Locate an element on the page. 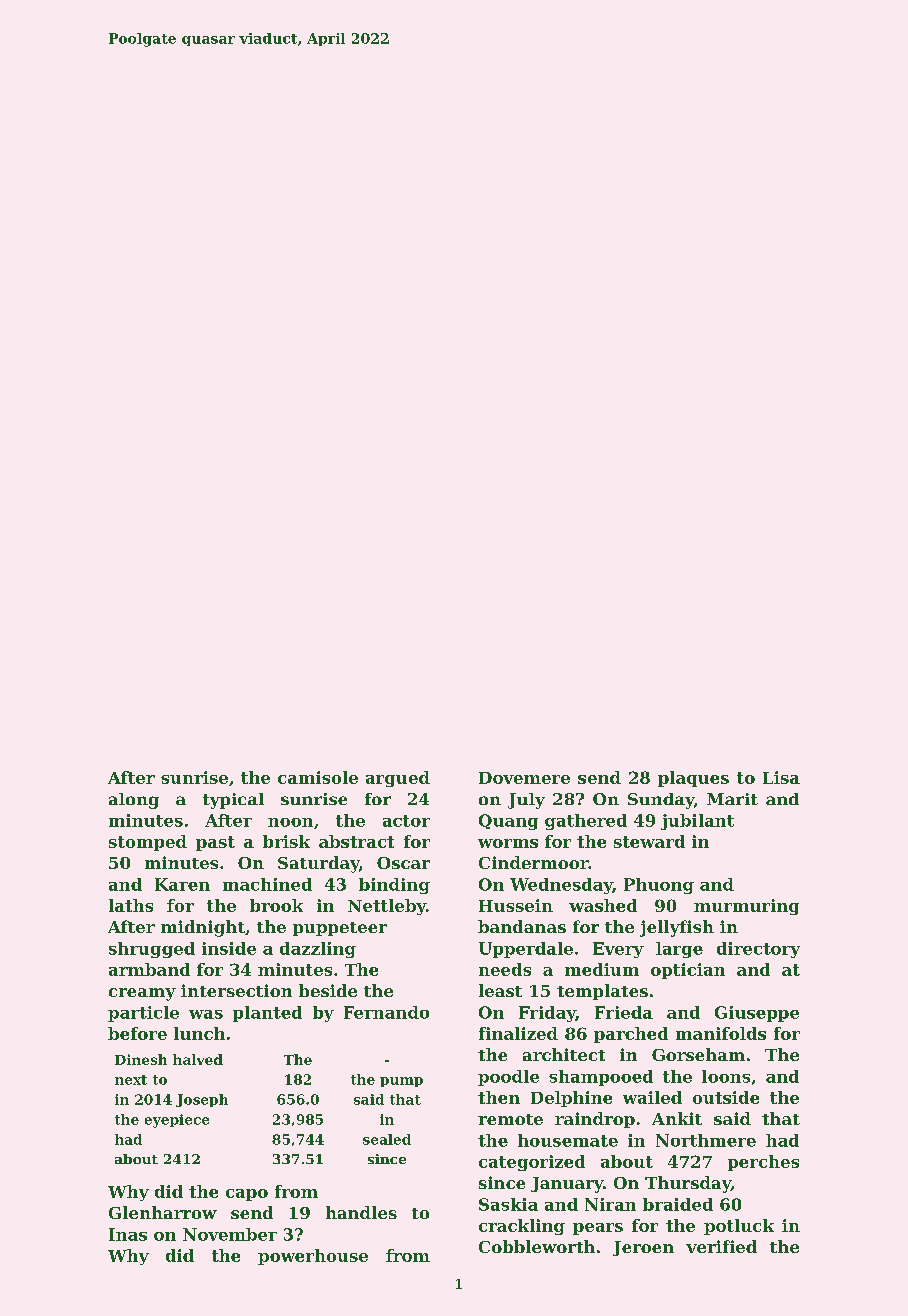 The width and height of the page is (908, 1316). Phuong is located at coordinates (659, 886).
